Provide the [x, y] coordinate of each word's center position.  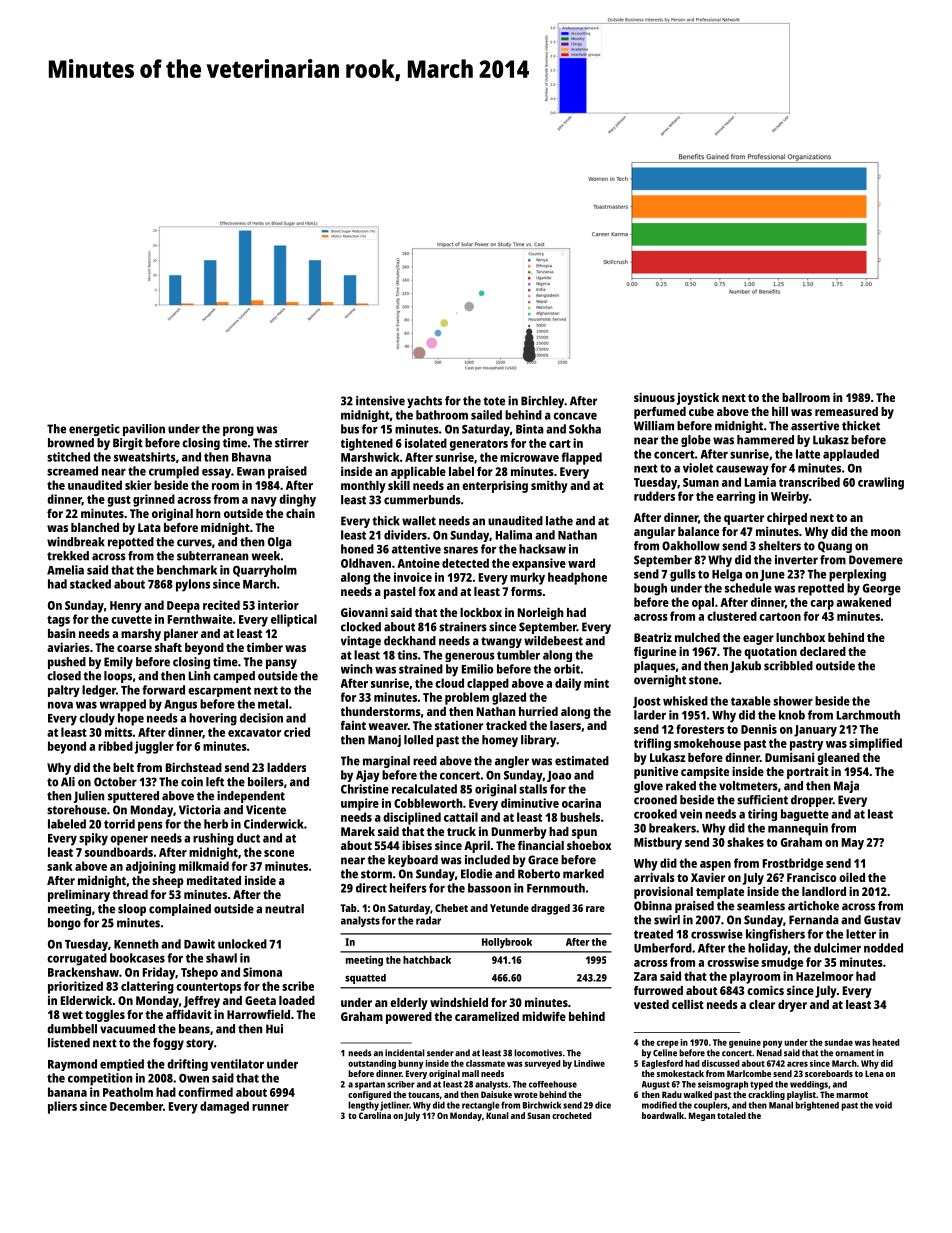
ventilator [237, 1064]
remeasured [846, 411]
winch [357, 669]
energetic [94, 430]
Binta [530, 429]
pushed [67, 663]
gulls [683, 575]
